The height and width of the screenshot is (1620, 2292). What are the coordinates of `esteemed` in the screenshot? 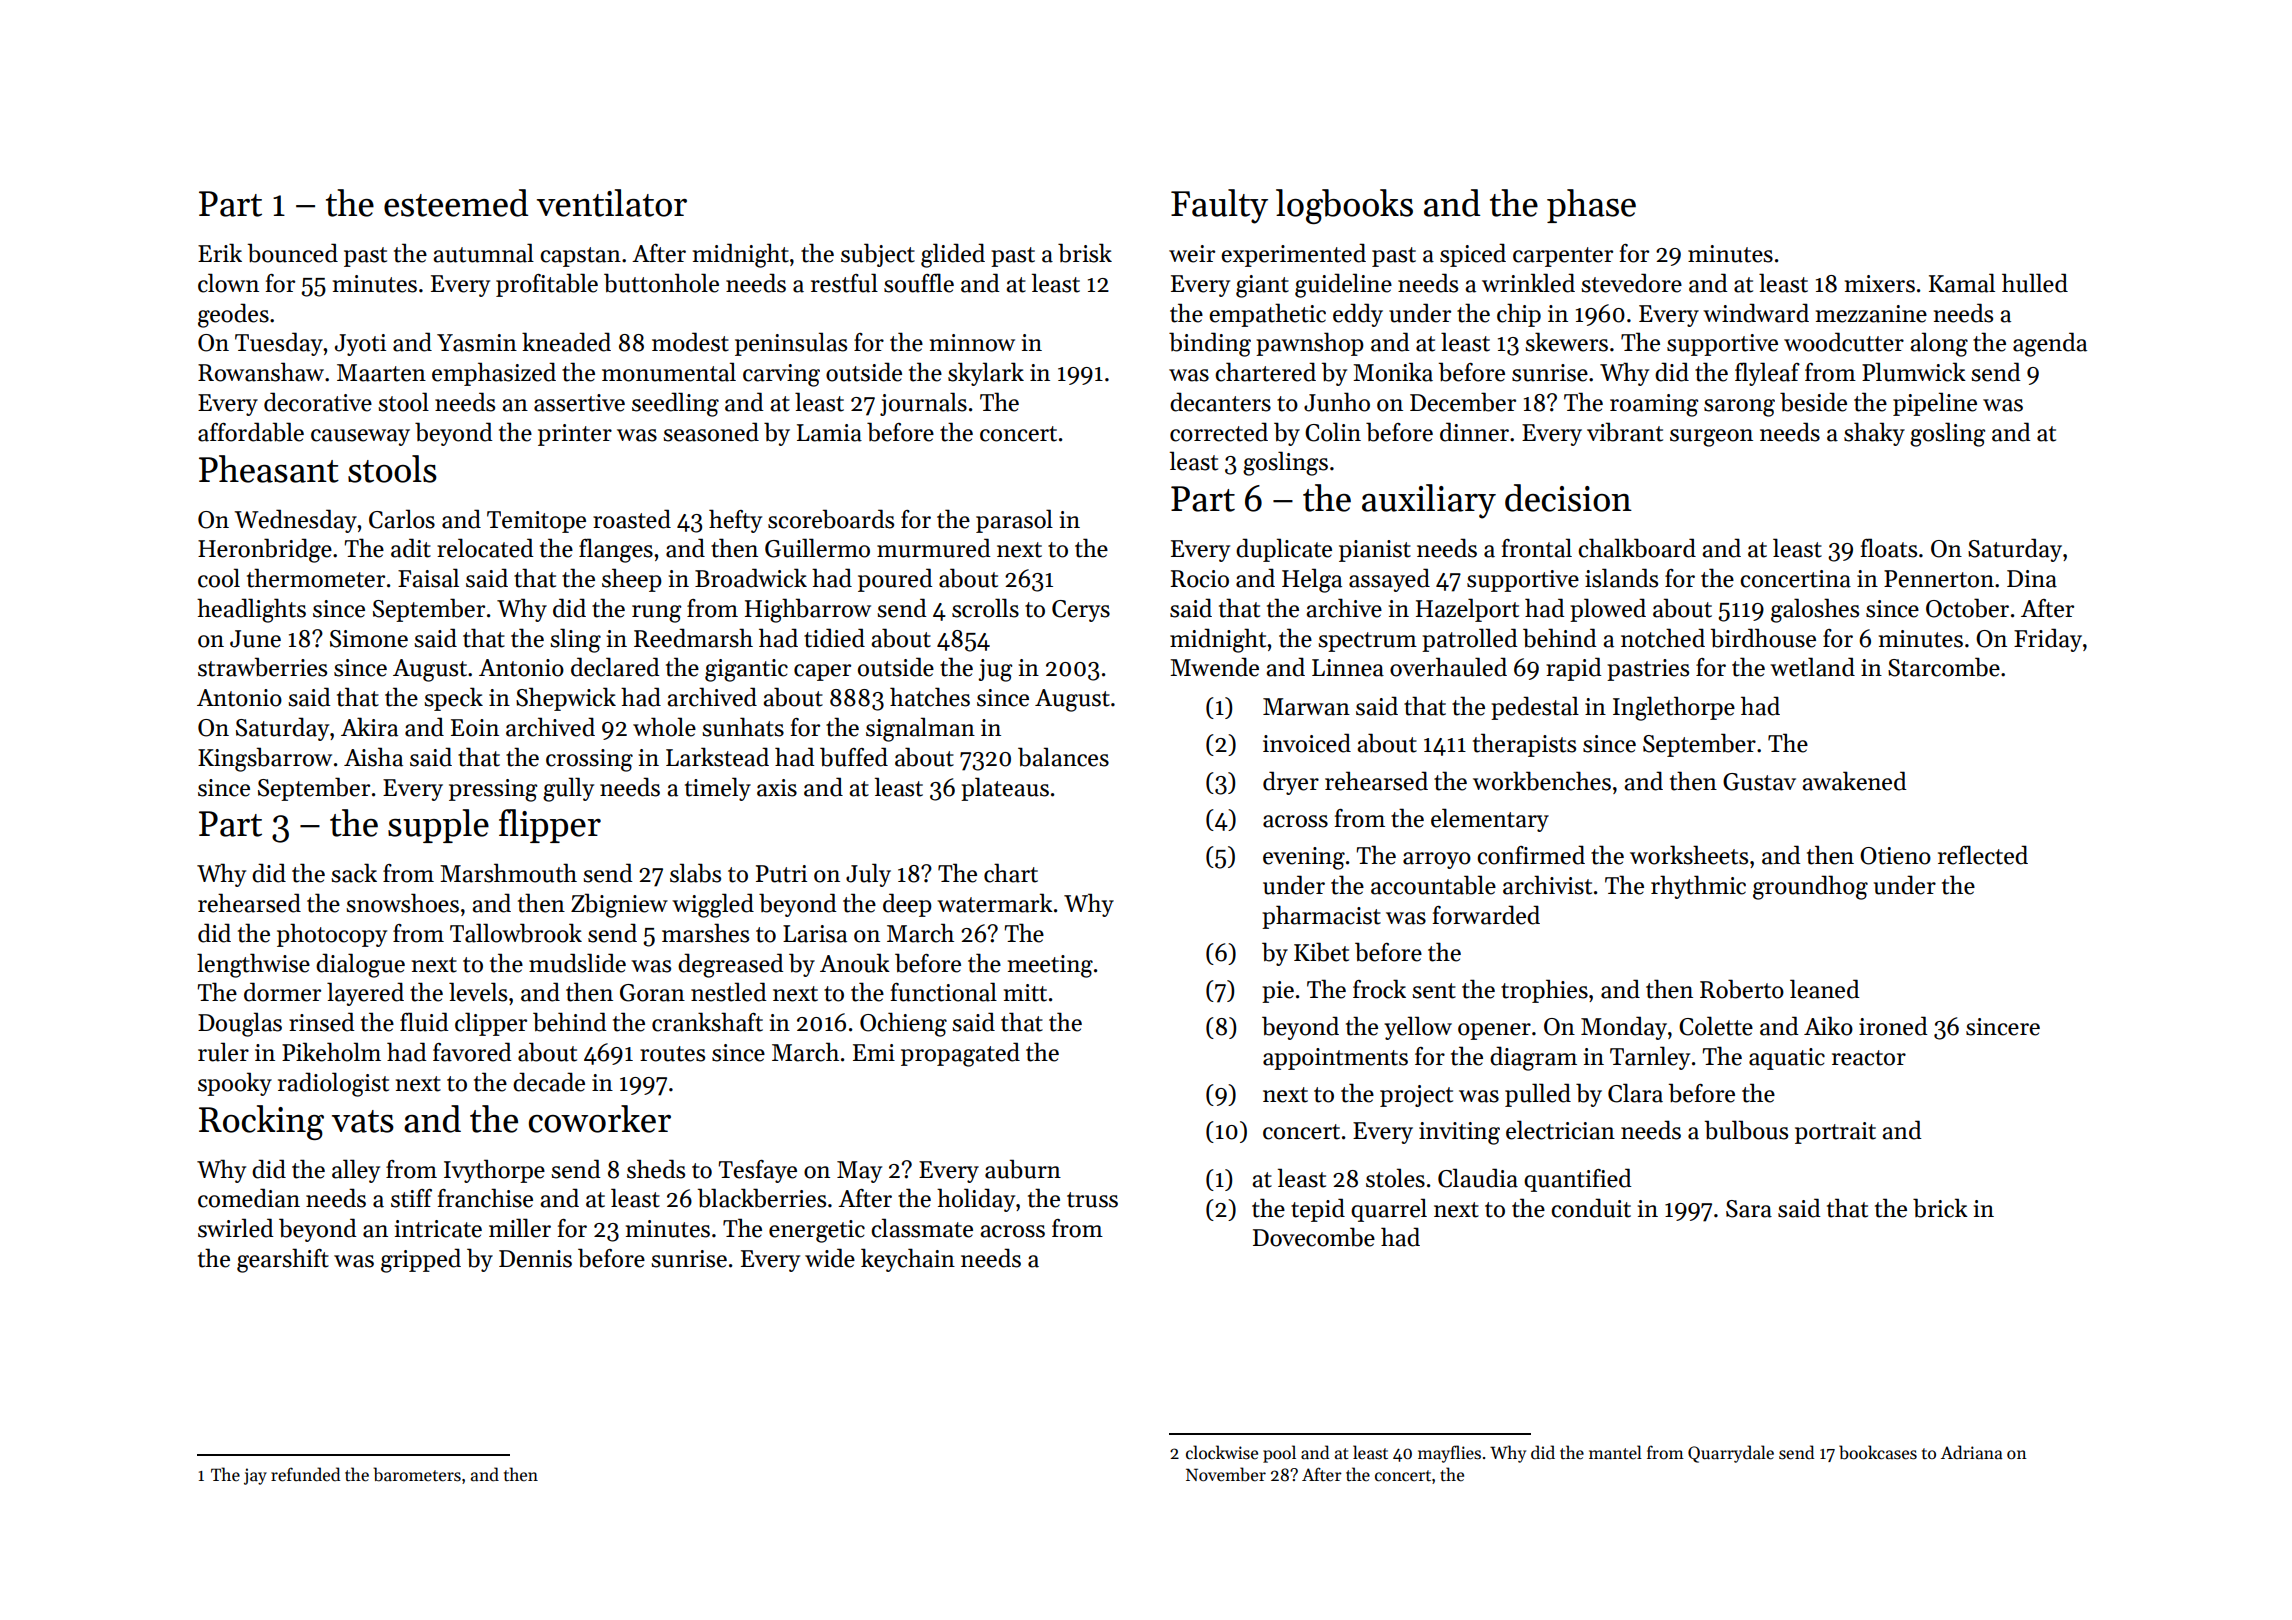 It's located at (456, 203).
